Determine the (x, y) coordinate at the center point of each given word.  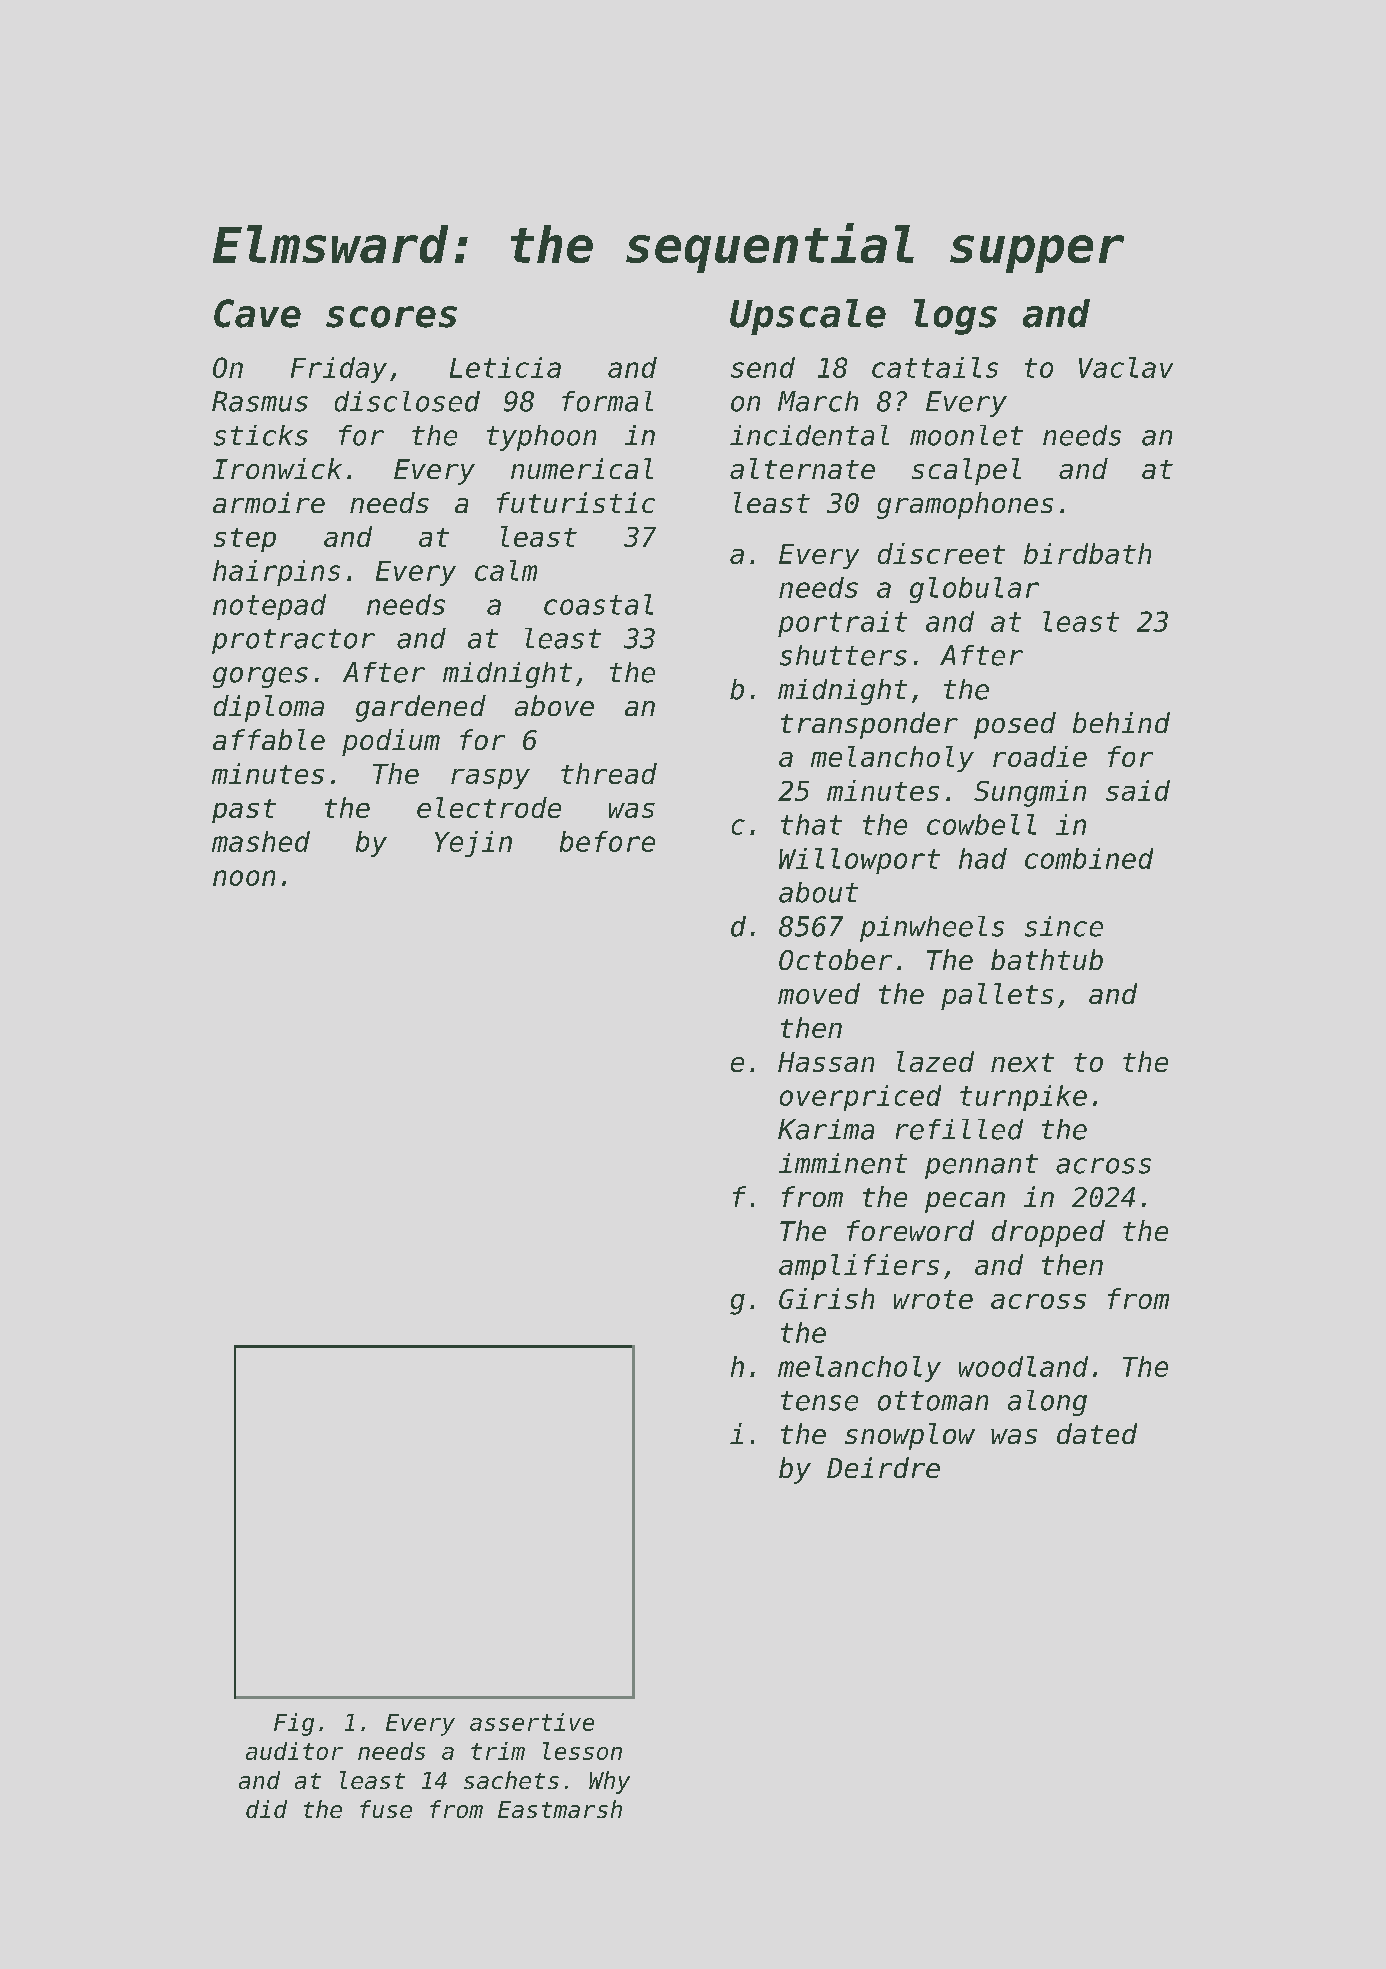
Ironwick (277, 468)
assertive (532, 1722)
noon (244, 878)
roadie (1040, 756)
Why (609, 1782)
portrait (842, 624)
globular (974, 590)
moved (819, 993)
